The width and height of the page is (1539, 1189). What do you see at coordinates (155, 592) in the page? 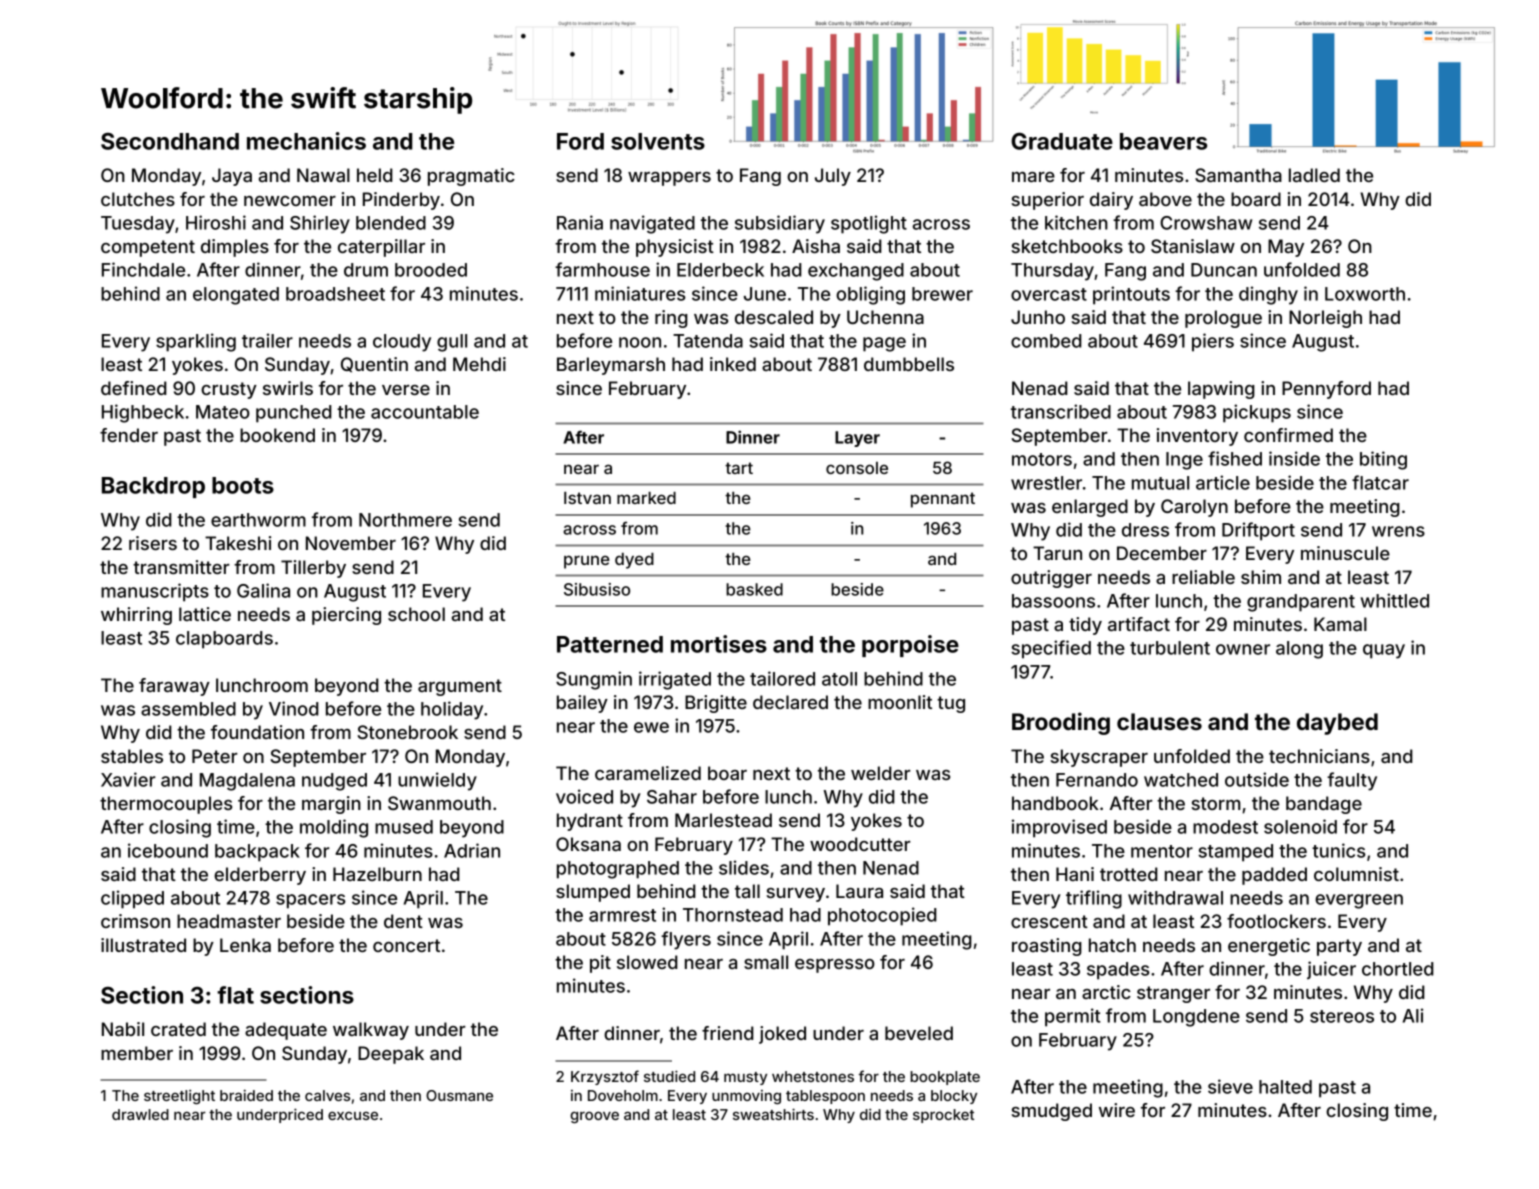
I see `manuscripts` at bounding box center [155, 592].
